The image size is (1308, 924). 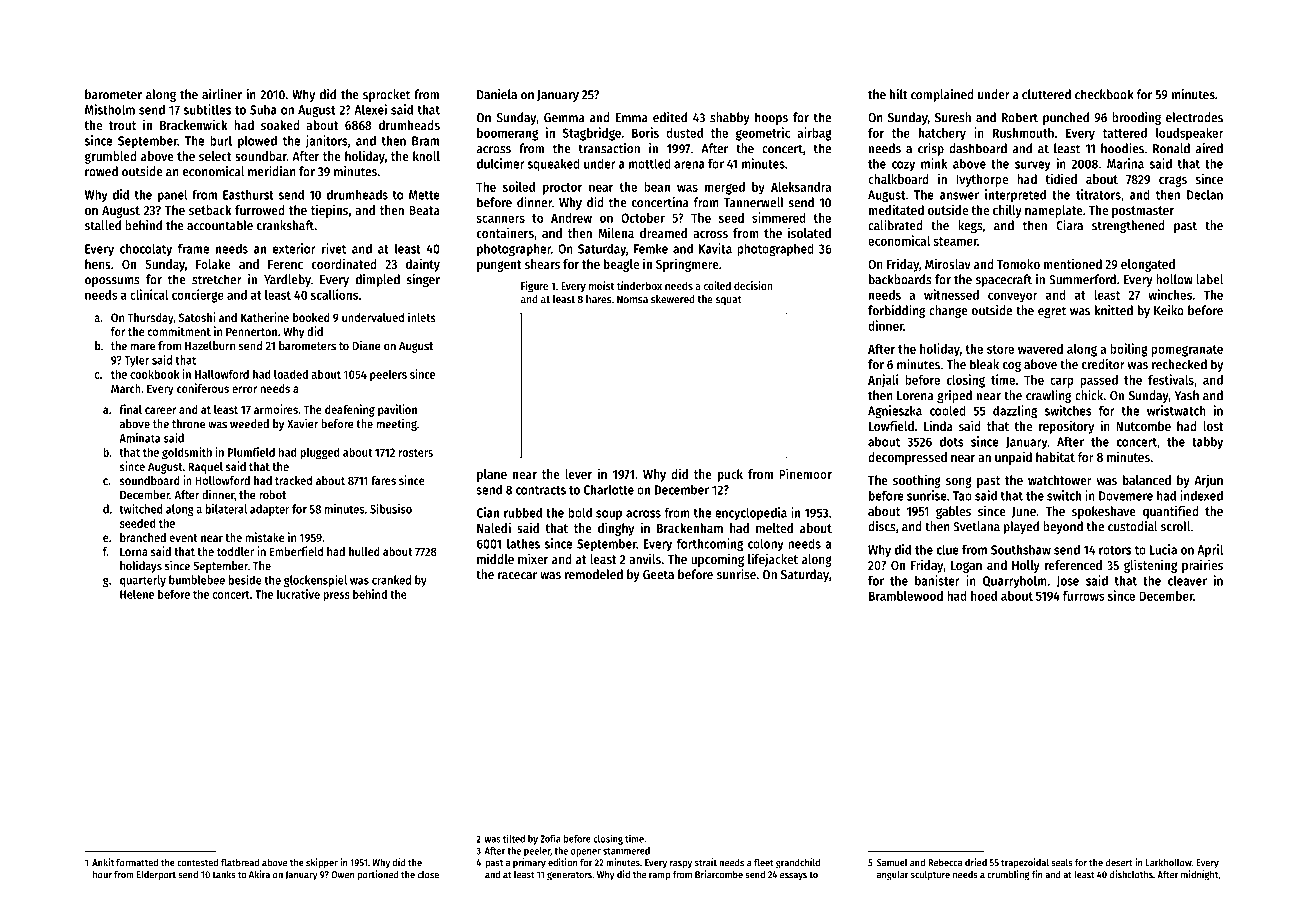 I want to click on hoed, so click(x=984, y=596).
